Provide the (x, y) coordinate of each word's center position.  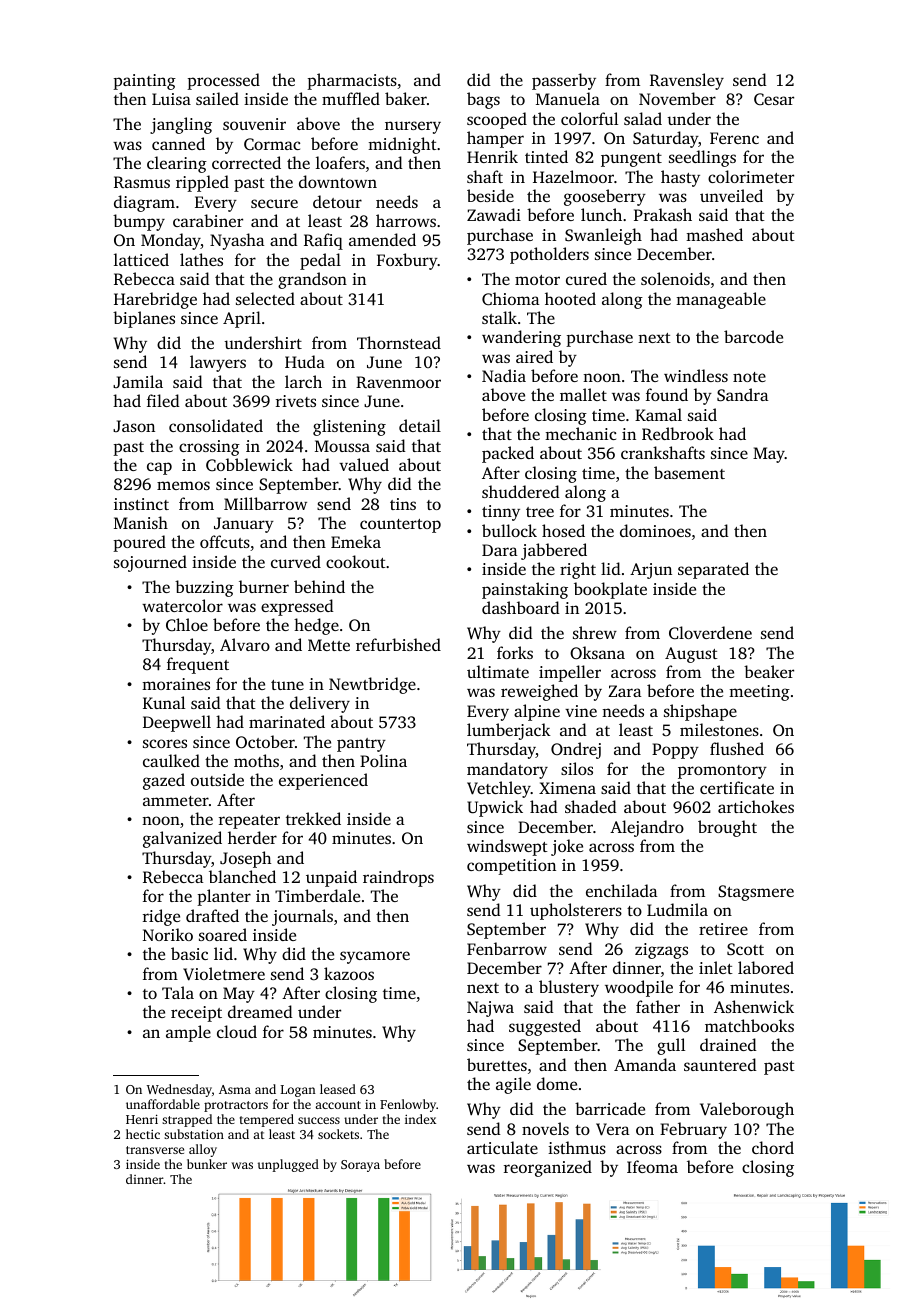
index (420, 1119)
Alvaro (245, 644)
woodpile (639, 988)
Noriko (168, 934)
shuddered (521, 491)
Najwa (490, 1009)
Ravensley (687, 81)
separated (713, 570)
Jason (134, 426)
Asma (235, 1089)
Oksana (597, 652)
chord (773, 1147)
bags (483, 100)
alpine (537, 712)
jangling (181, 125)
